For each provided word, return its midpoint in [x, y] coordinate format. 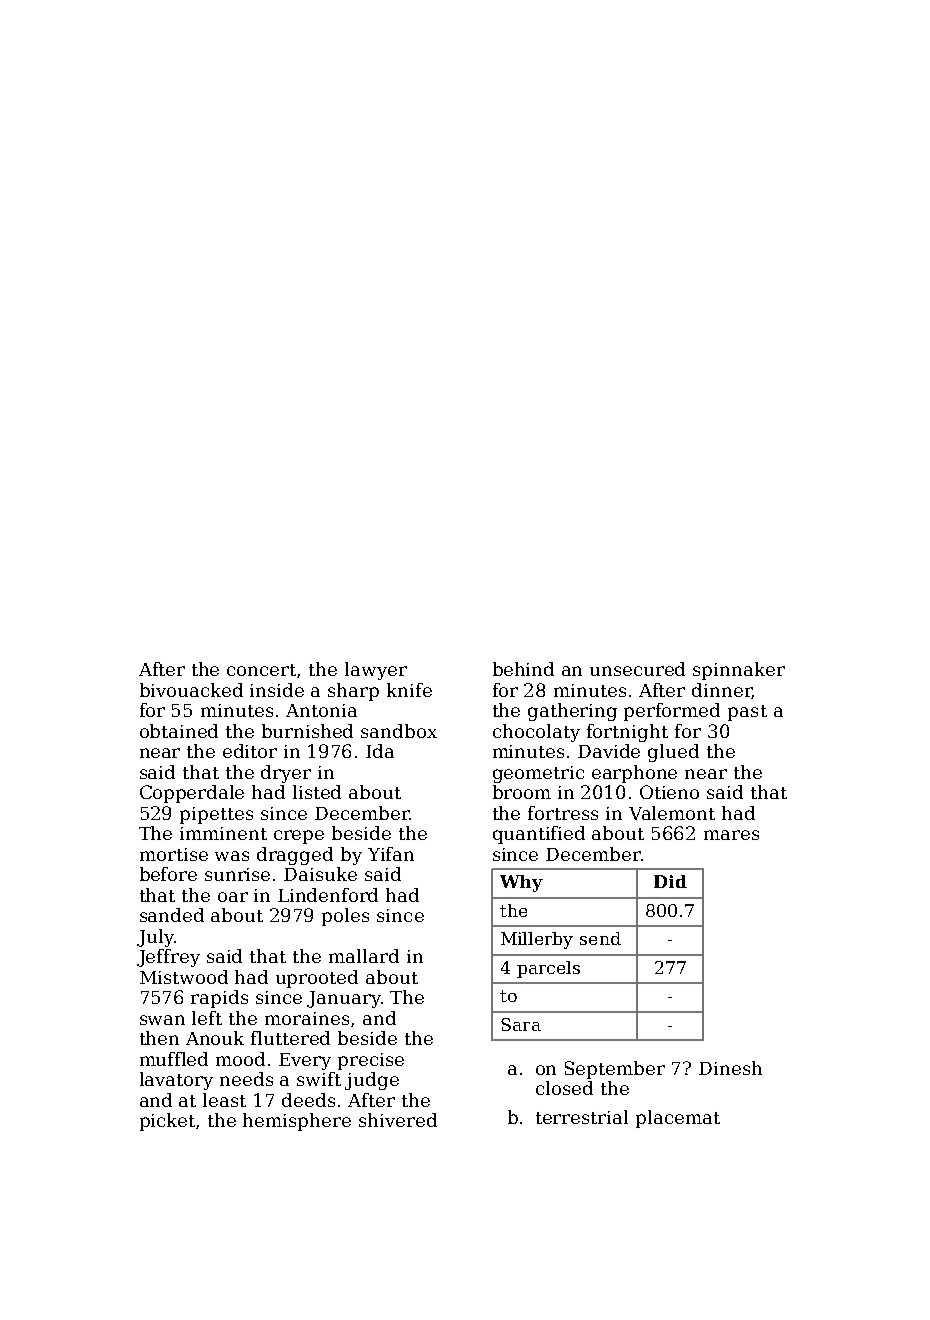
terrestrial [582, 1117]
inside [277, 690]
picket [167, 1122]
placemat [678, 1119]
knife [409, 690]
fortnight [627, 733]
